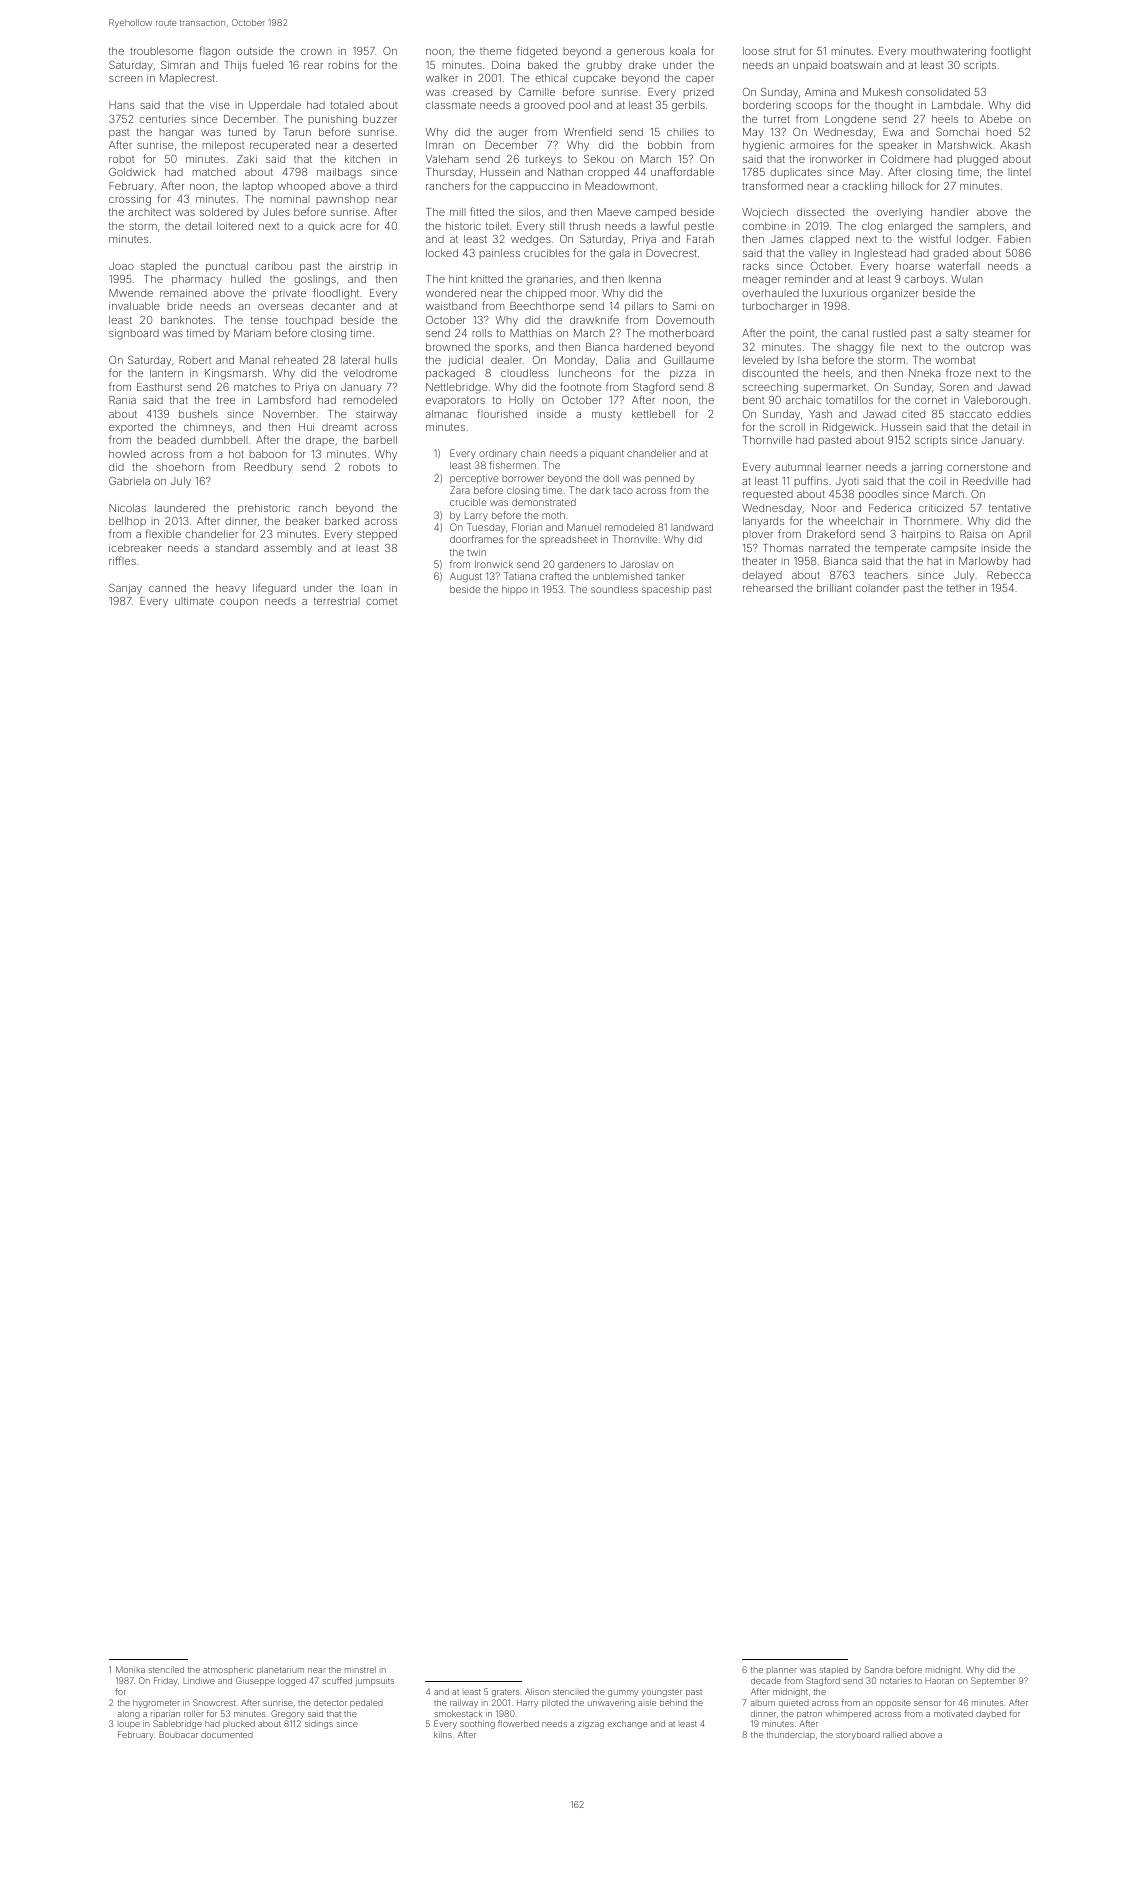  Describe the element at coordinates (877, 588) in the screenshot. I see `colander` at that location.
